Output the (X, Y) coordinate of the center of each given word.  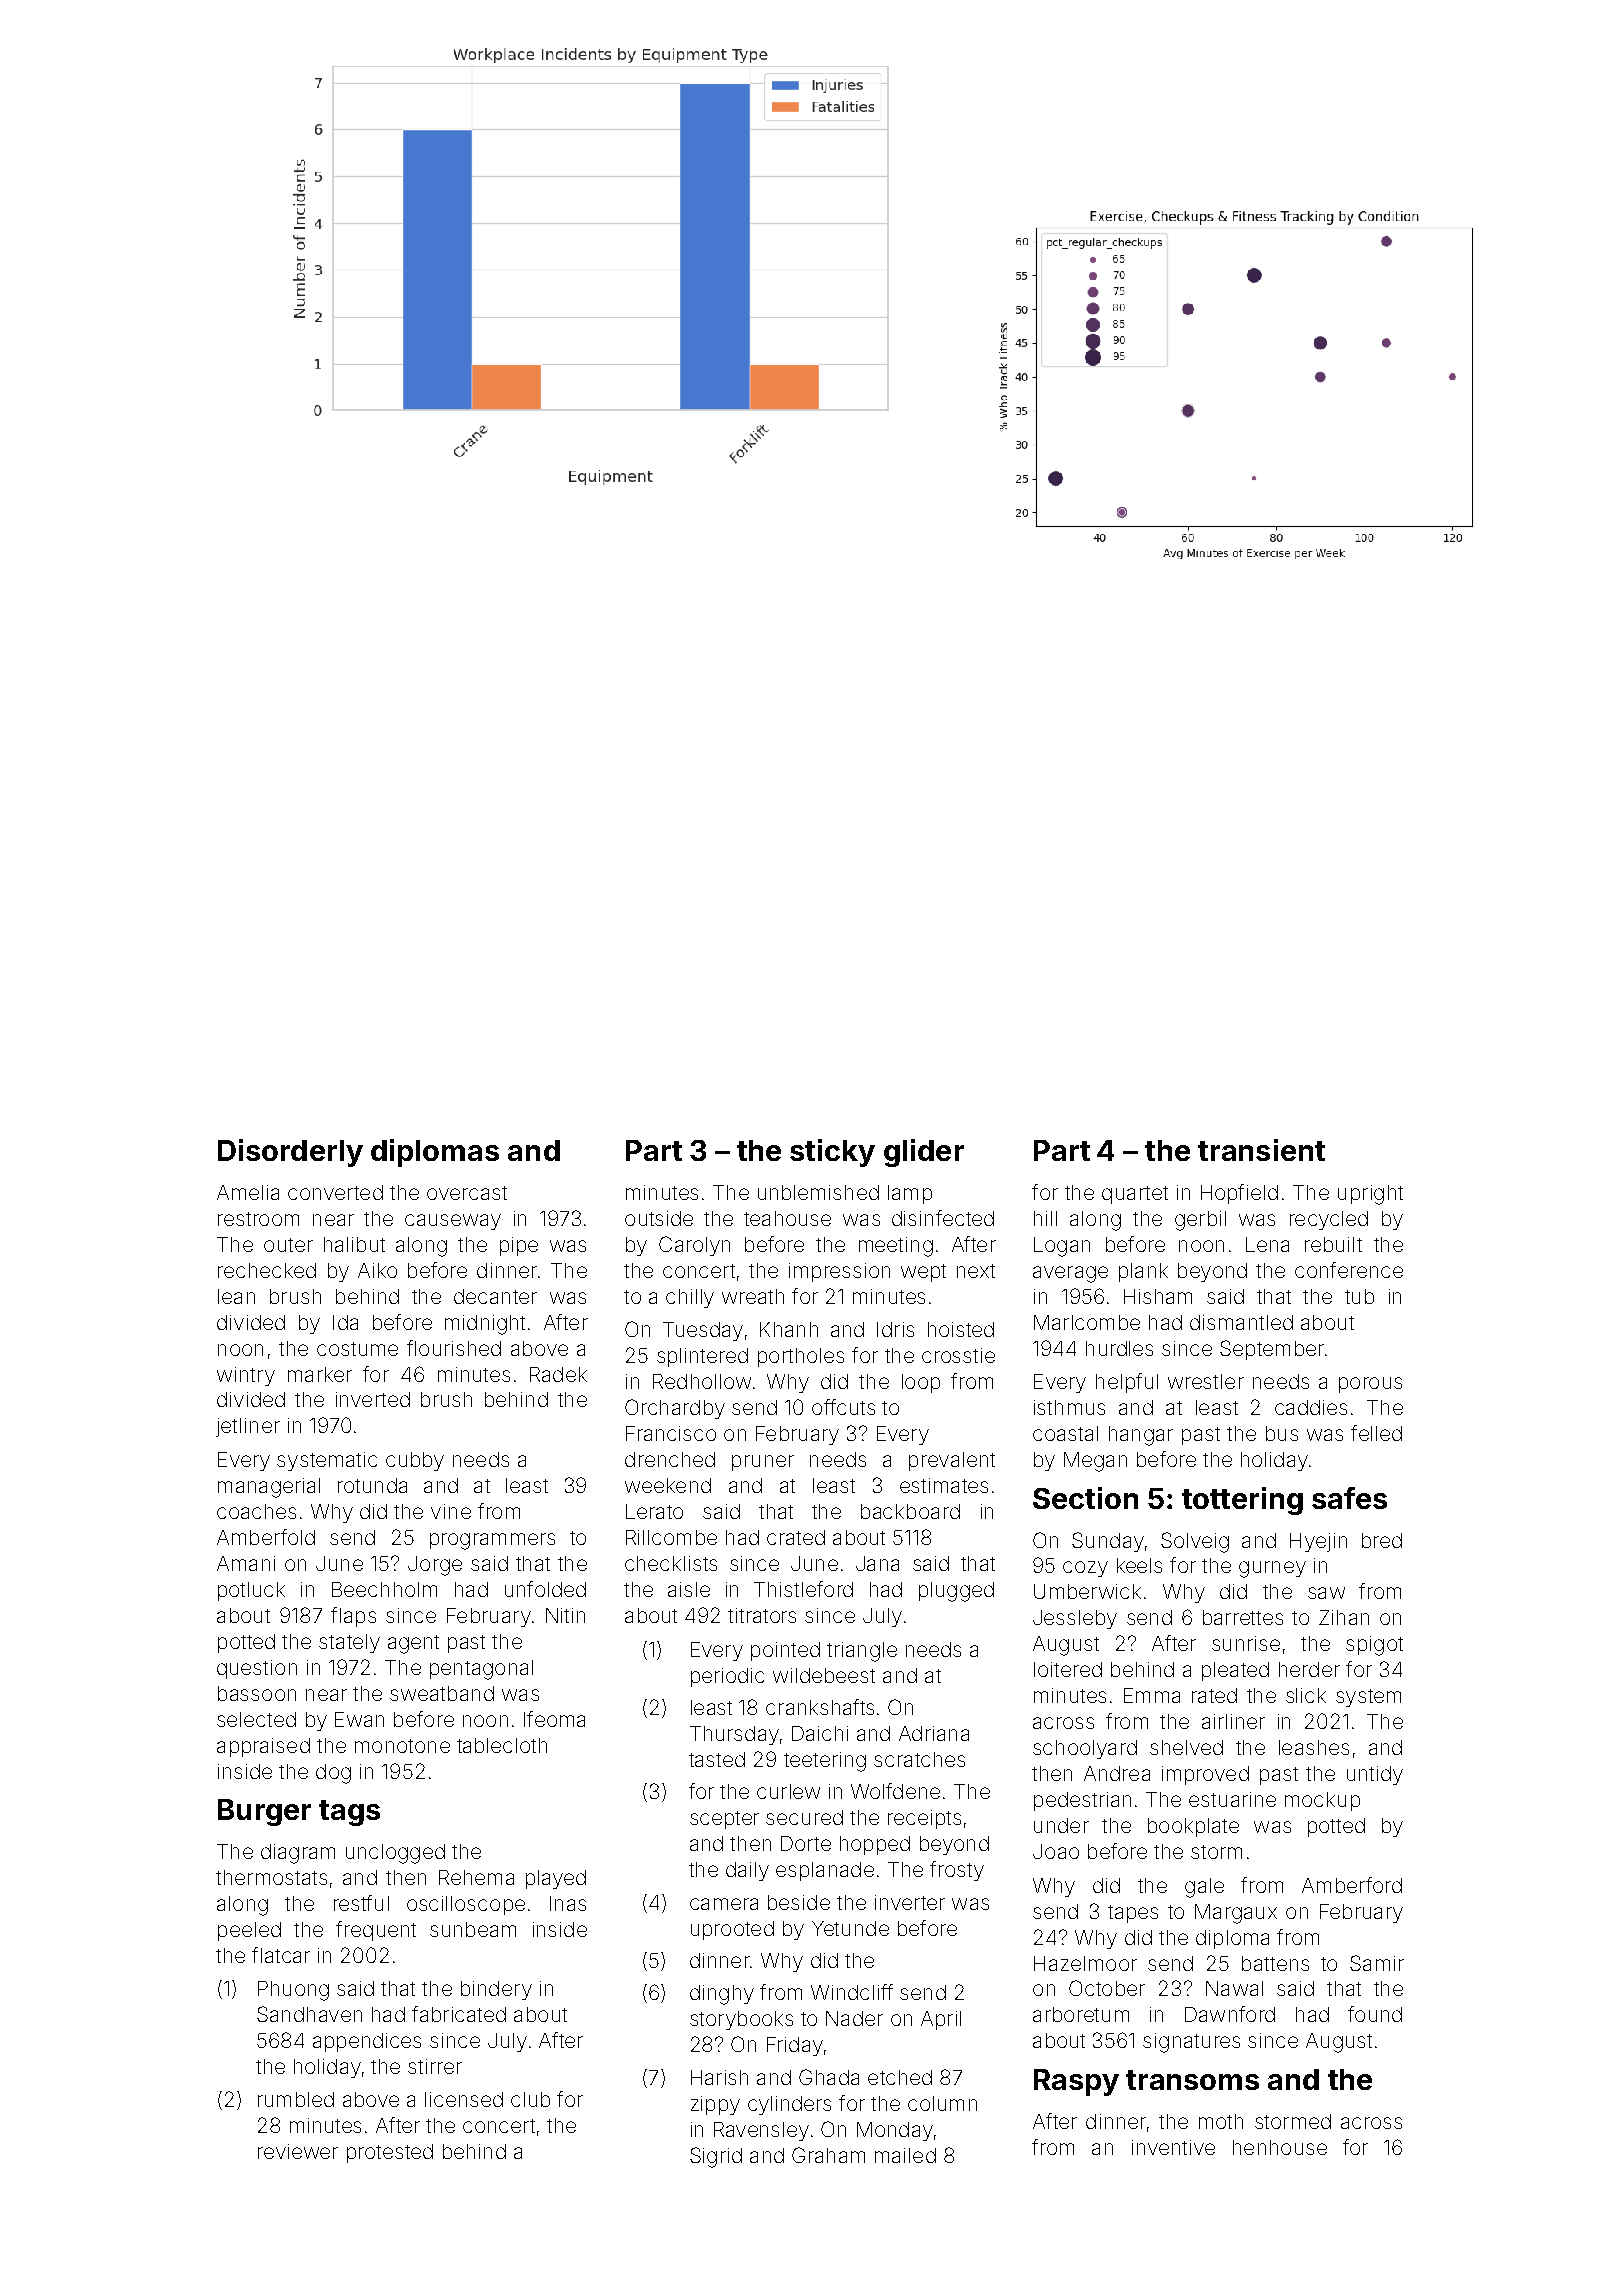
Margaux (1236, 1914)
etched (900, 2077)
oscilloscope (466, 1905)
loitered (1068, 1669)
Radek (558, 1374)
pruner (763, 1463)
